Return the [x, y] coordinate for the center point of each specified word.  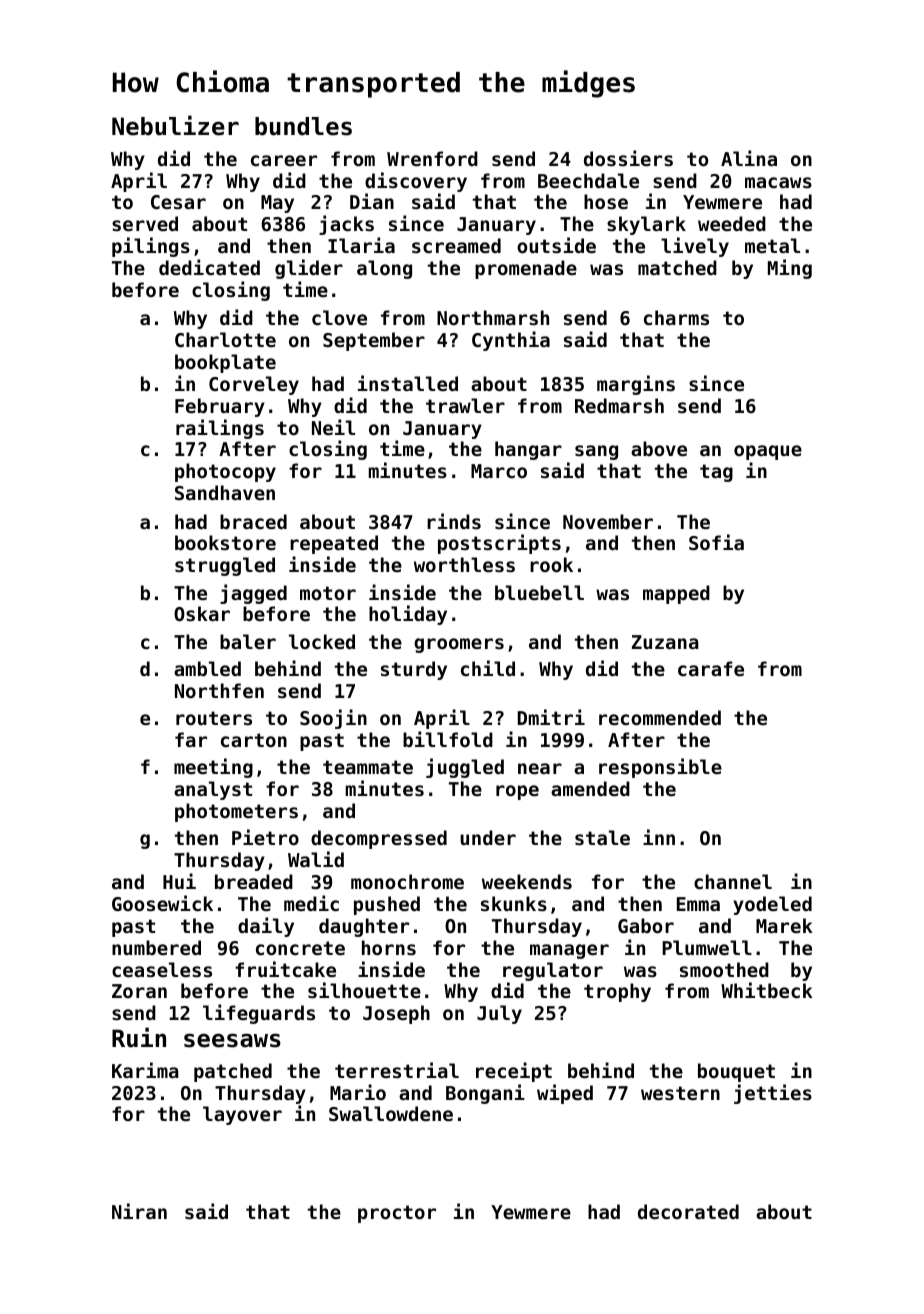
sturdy [414, 670]
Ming [790, 269]
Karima [145, 1070]
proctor [397, 1214]
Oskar [202, 613]
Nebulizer [175, 125]
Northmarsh [493, 317]
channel [733, 881]
